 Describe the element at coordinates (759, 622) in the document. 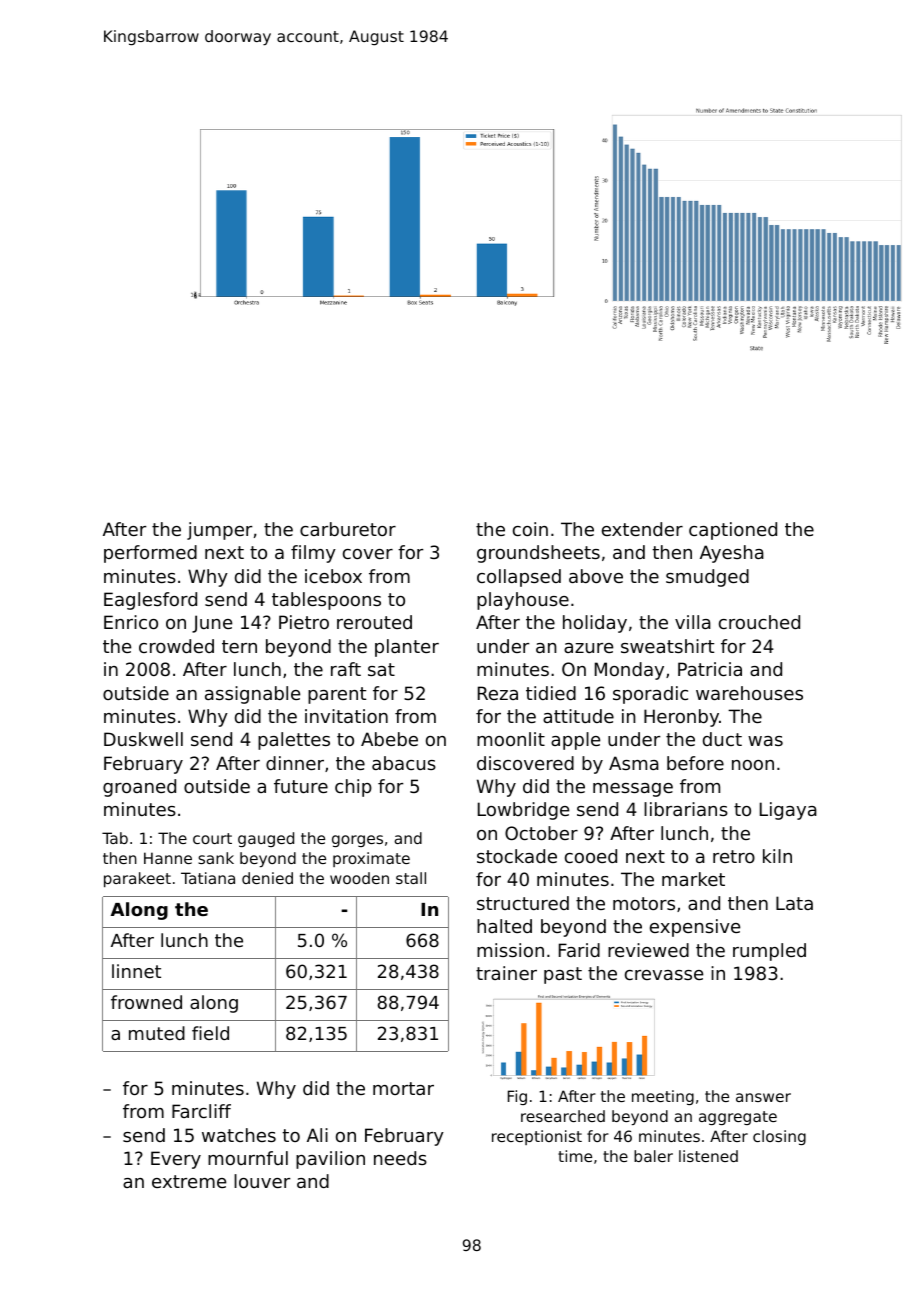

I see `crouched` at that location.
